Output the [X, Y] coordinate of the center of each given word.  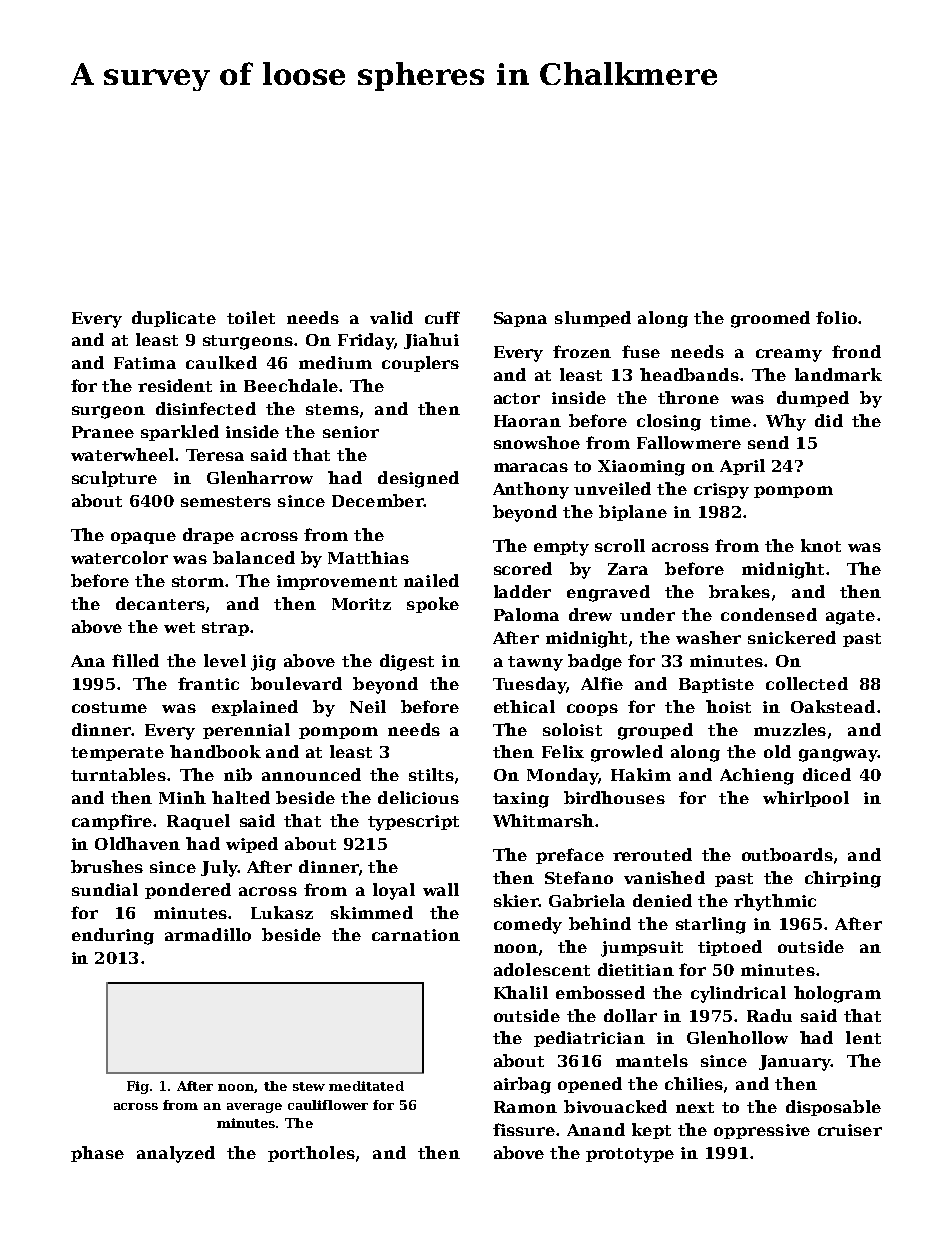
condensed [769, 614]
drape [208, 536]
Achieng [757, 776]
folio [836, 317]
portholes [311, 1154]
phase [97, 1154]
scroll [620, 545]
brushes [107, 866]
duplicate [174, 319]
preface [570, 856]
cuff [442, 317]
